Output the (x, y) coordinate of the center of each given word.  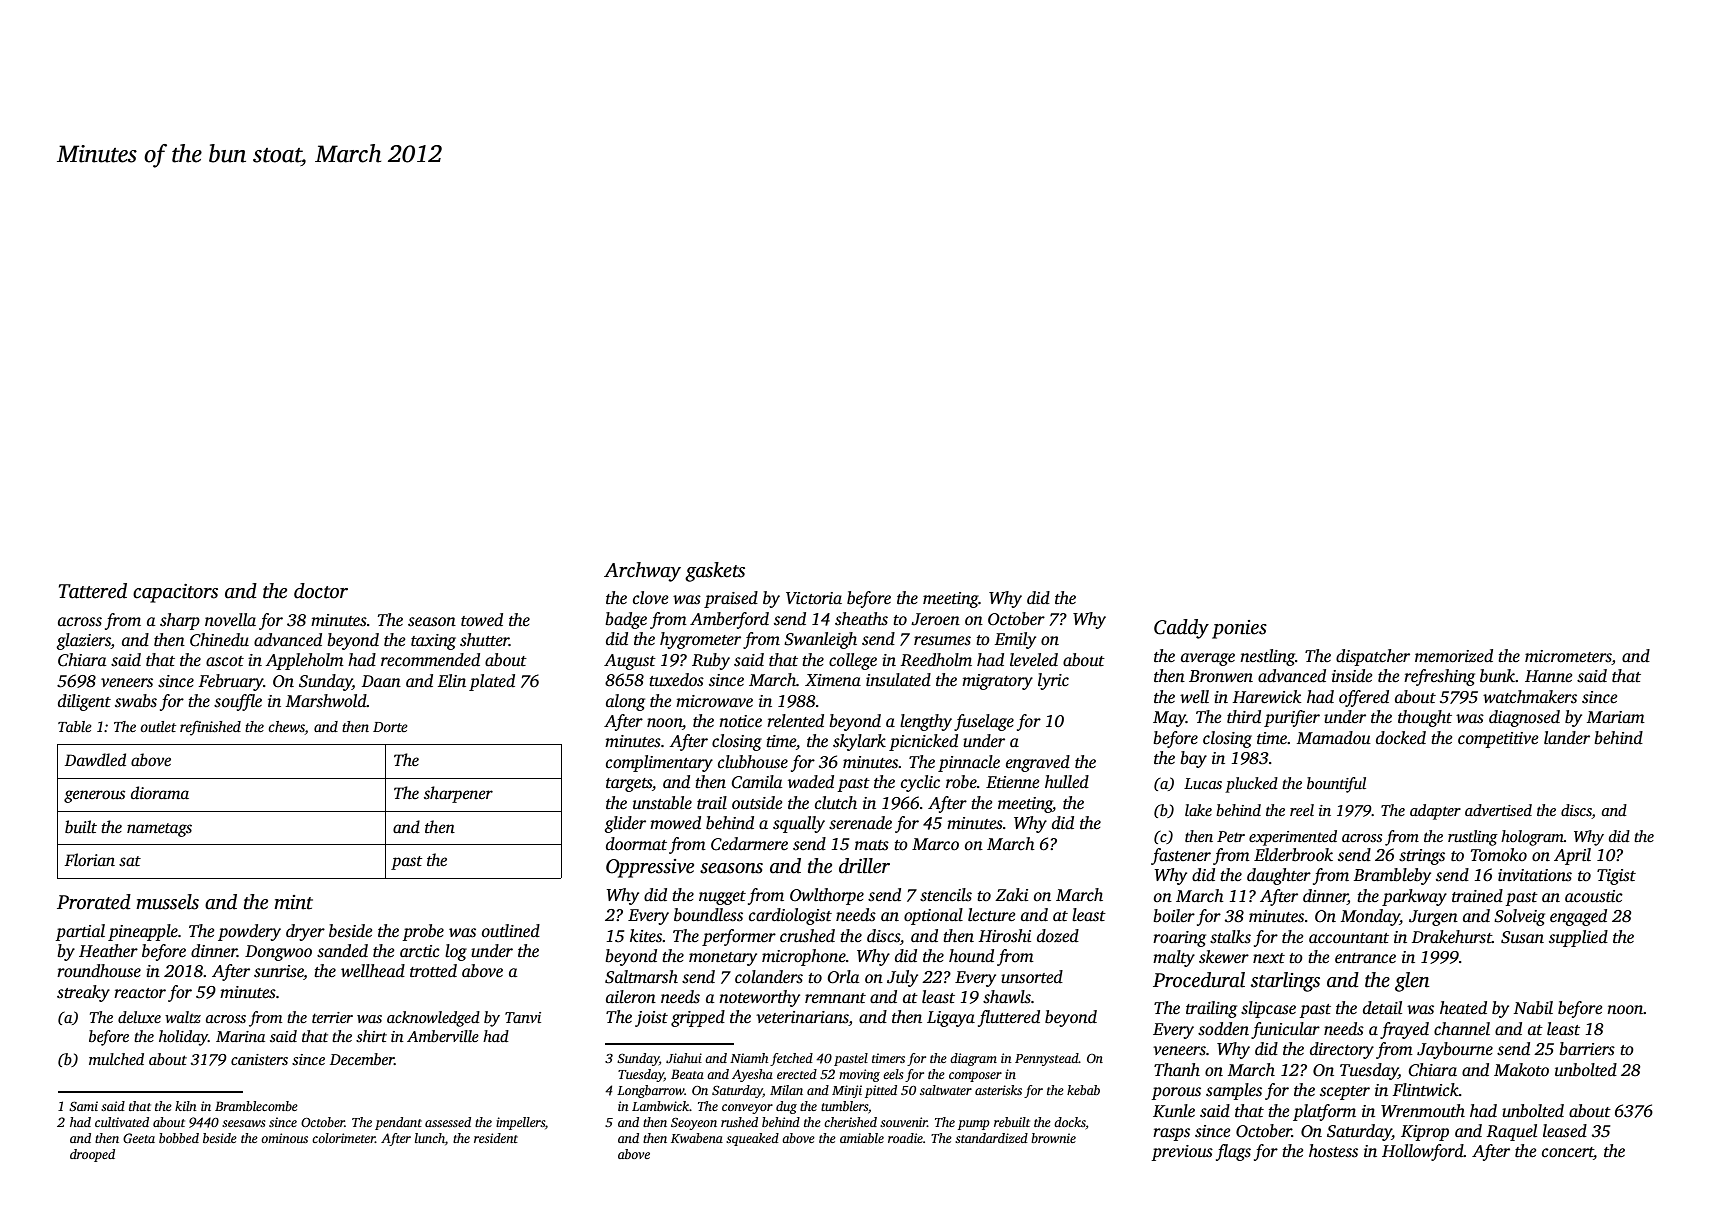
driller (864, 866)
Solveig (1519, 917)
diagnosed (1524, 718)
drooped (92, 1155)
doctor (321, 591)
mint (293, 902)
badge (626, 620)
